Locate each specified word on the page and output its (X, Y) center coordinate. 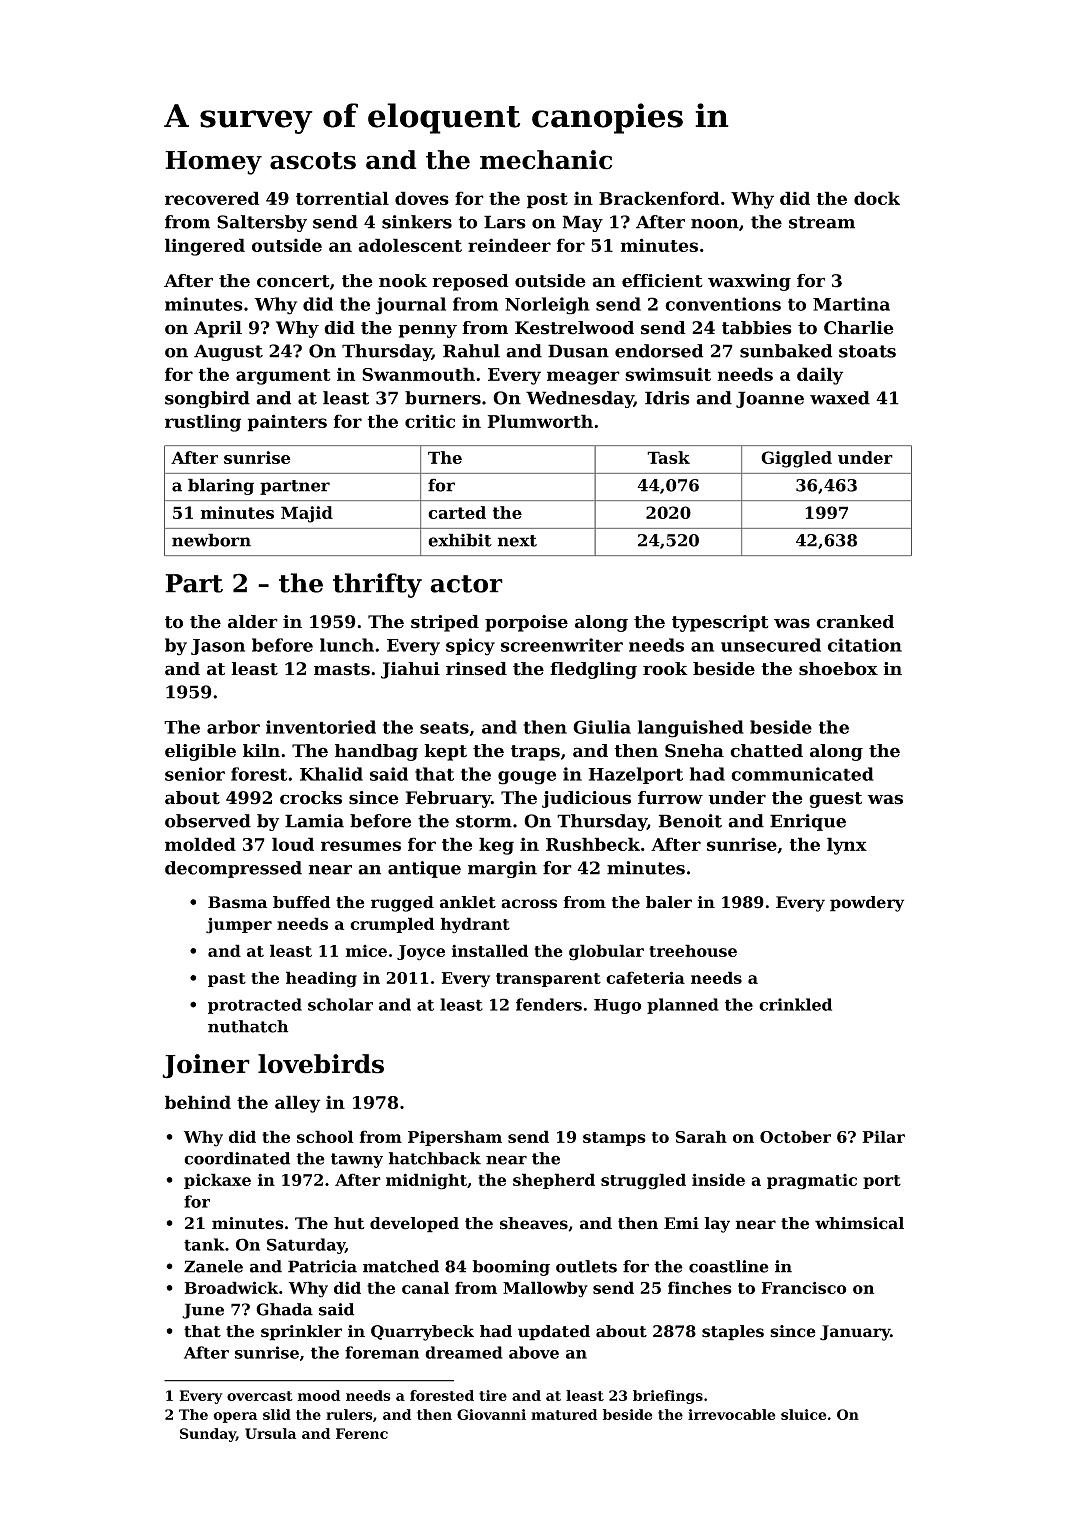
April (218, 329)
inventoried (321, 727)
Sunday (208, 1435)
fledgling (593, 670)
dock (877, 198)
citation (865, 645)
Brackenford (659, 198)
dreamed (464, 1352)
